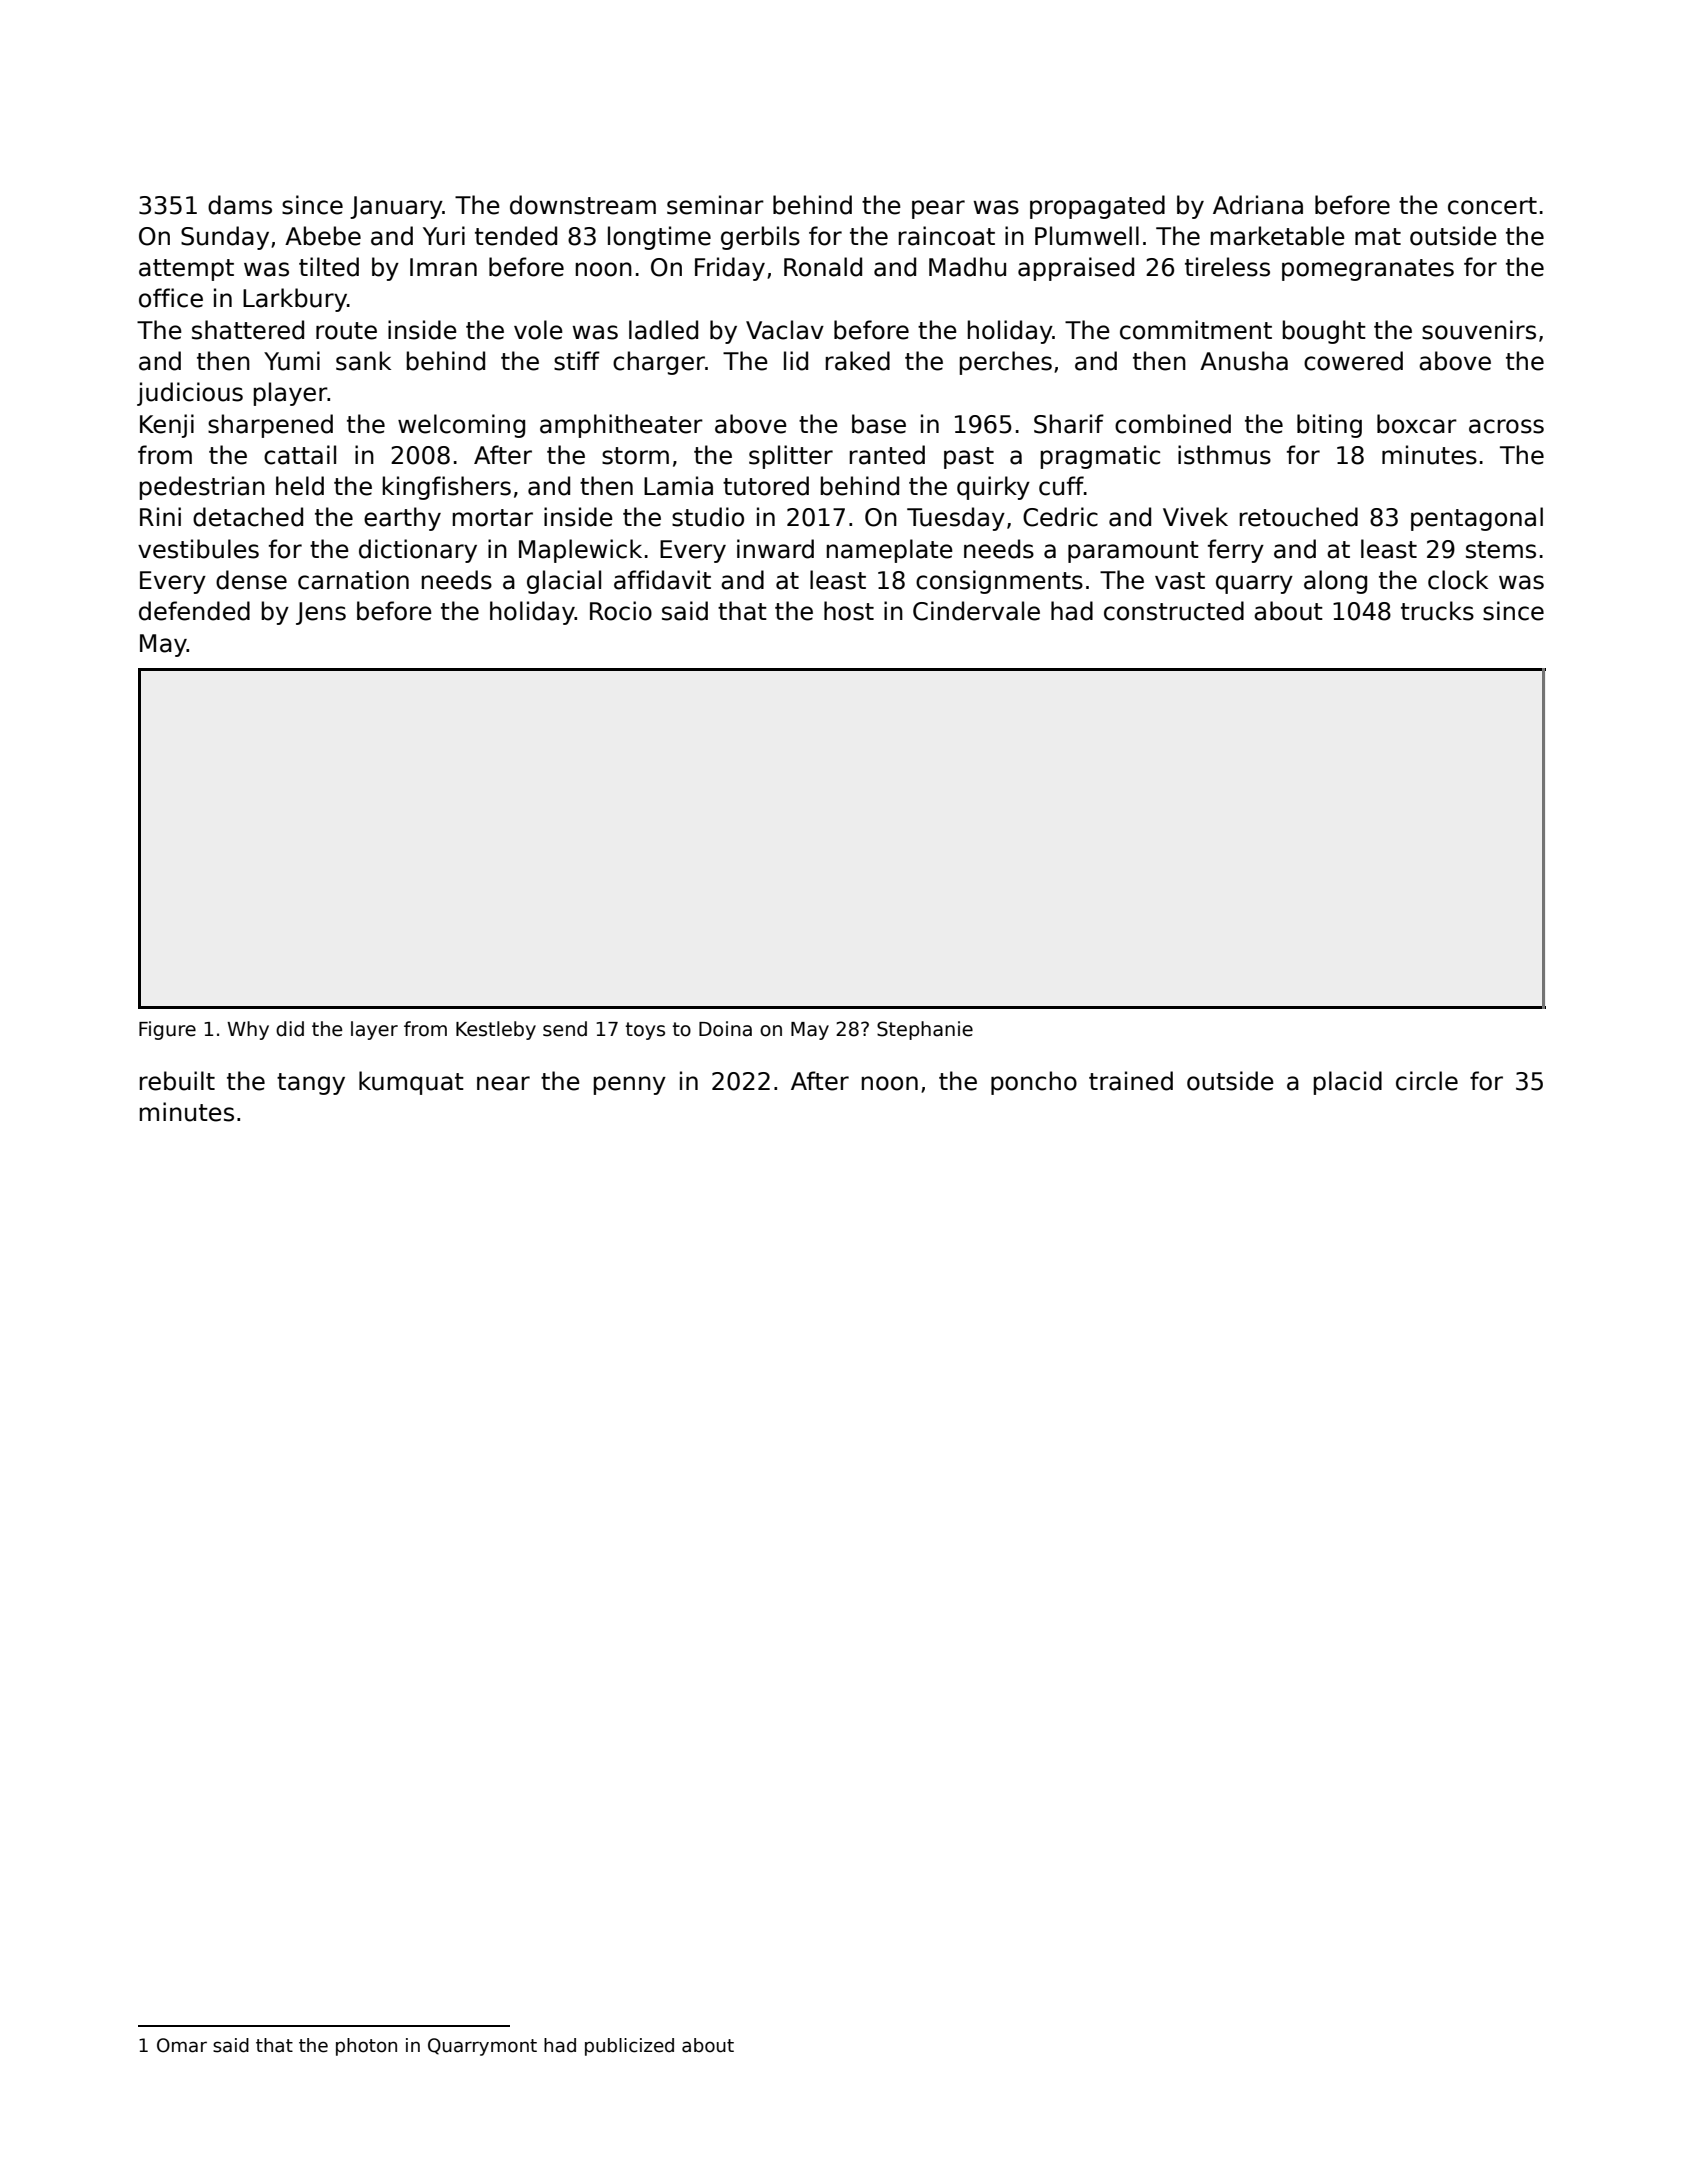 The height and width of the screenshot is (2178, 1683). Describe the element at coordinates (1427, 1081) in the screenshot. I see `circle` at that location.
